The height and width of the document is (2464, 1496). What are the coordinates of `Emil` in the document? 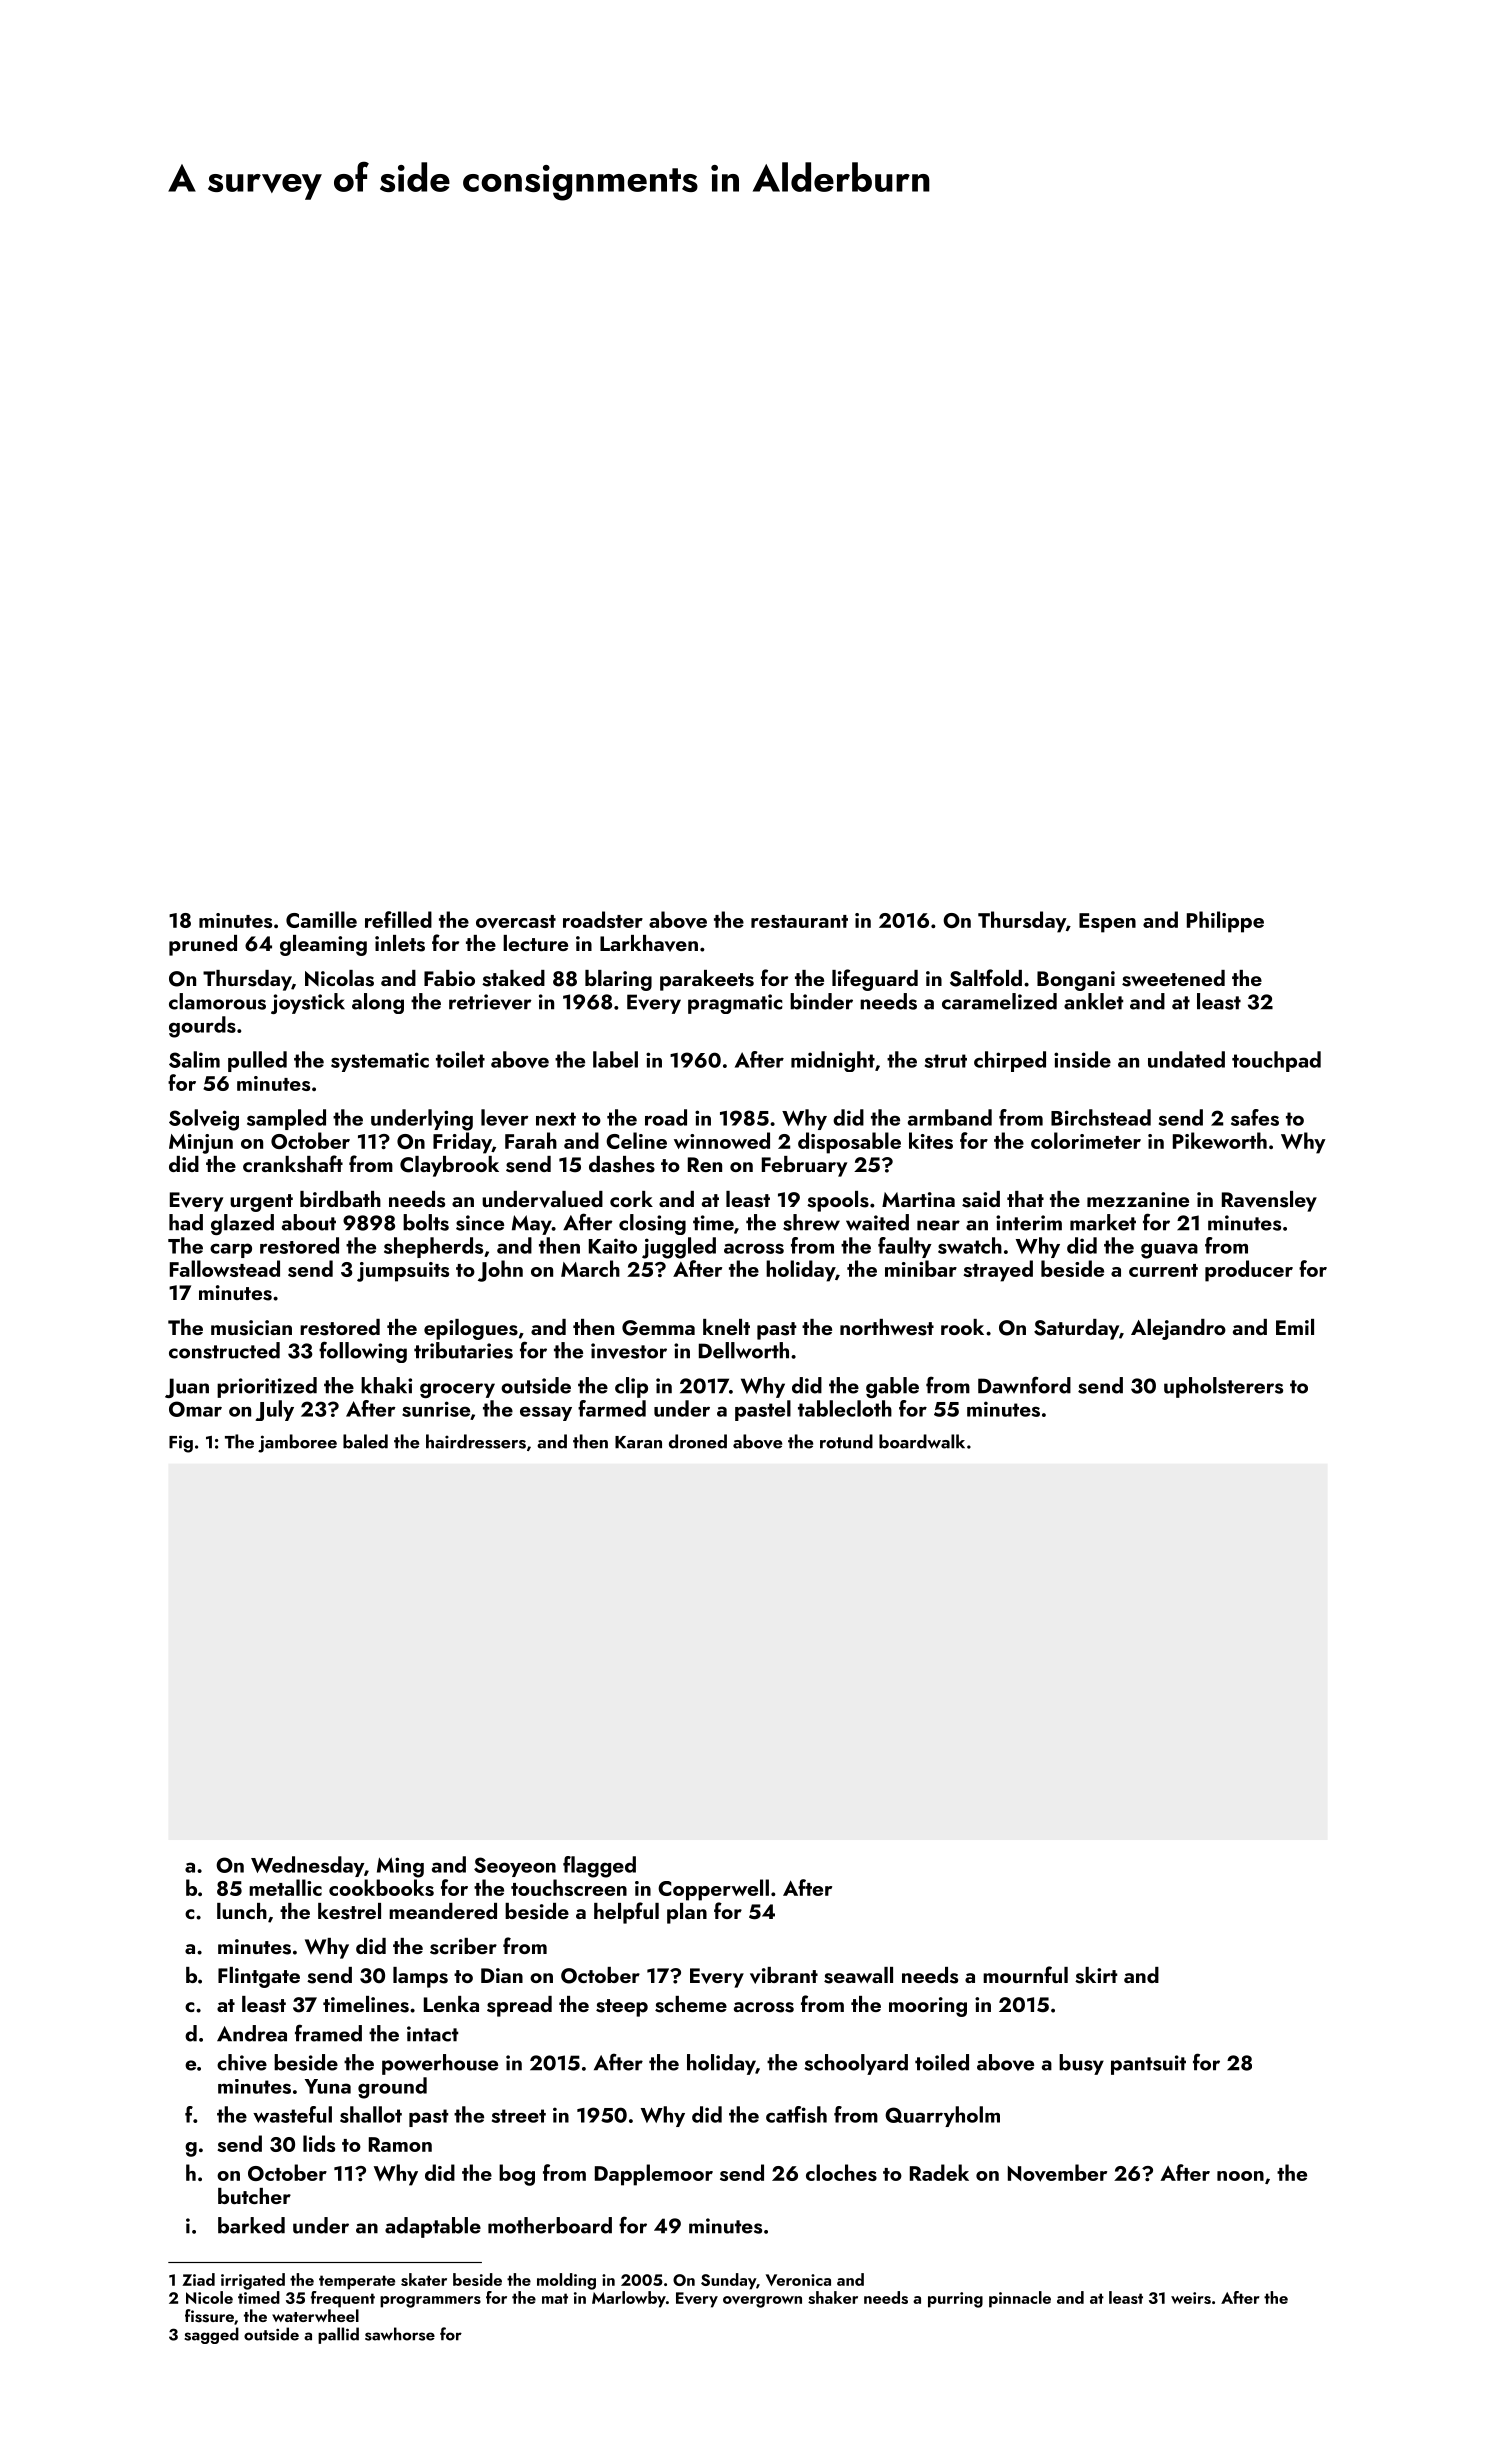 It's located at (1295, 1327).
